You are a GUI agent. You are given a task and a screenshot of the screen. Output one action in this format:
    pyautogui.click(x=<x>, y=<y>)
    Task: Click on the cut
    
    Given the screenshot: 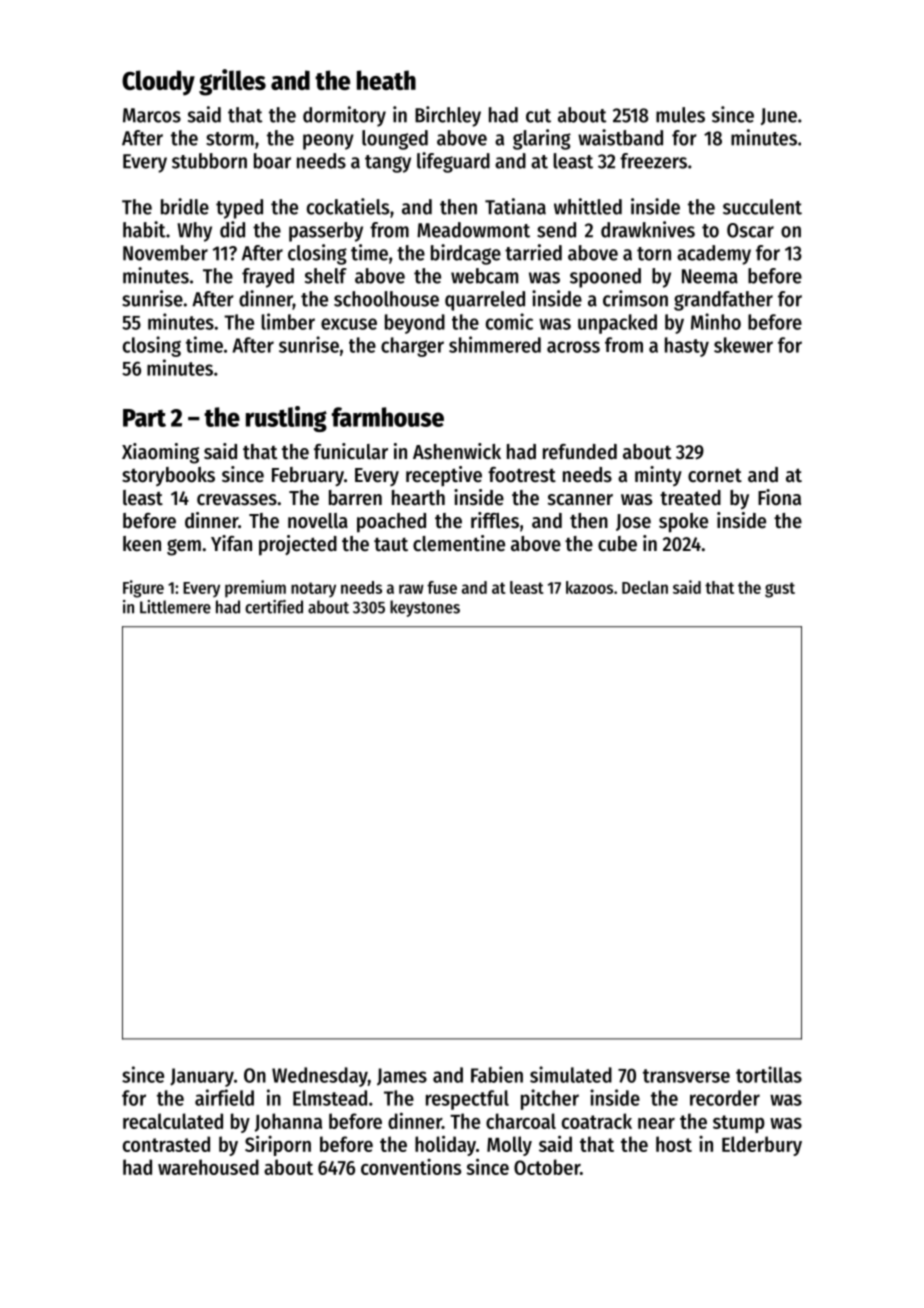 What is the action you would take?
    pyautogui.click(x=538, y=116)
